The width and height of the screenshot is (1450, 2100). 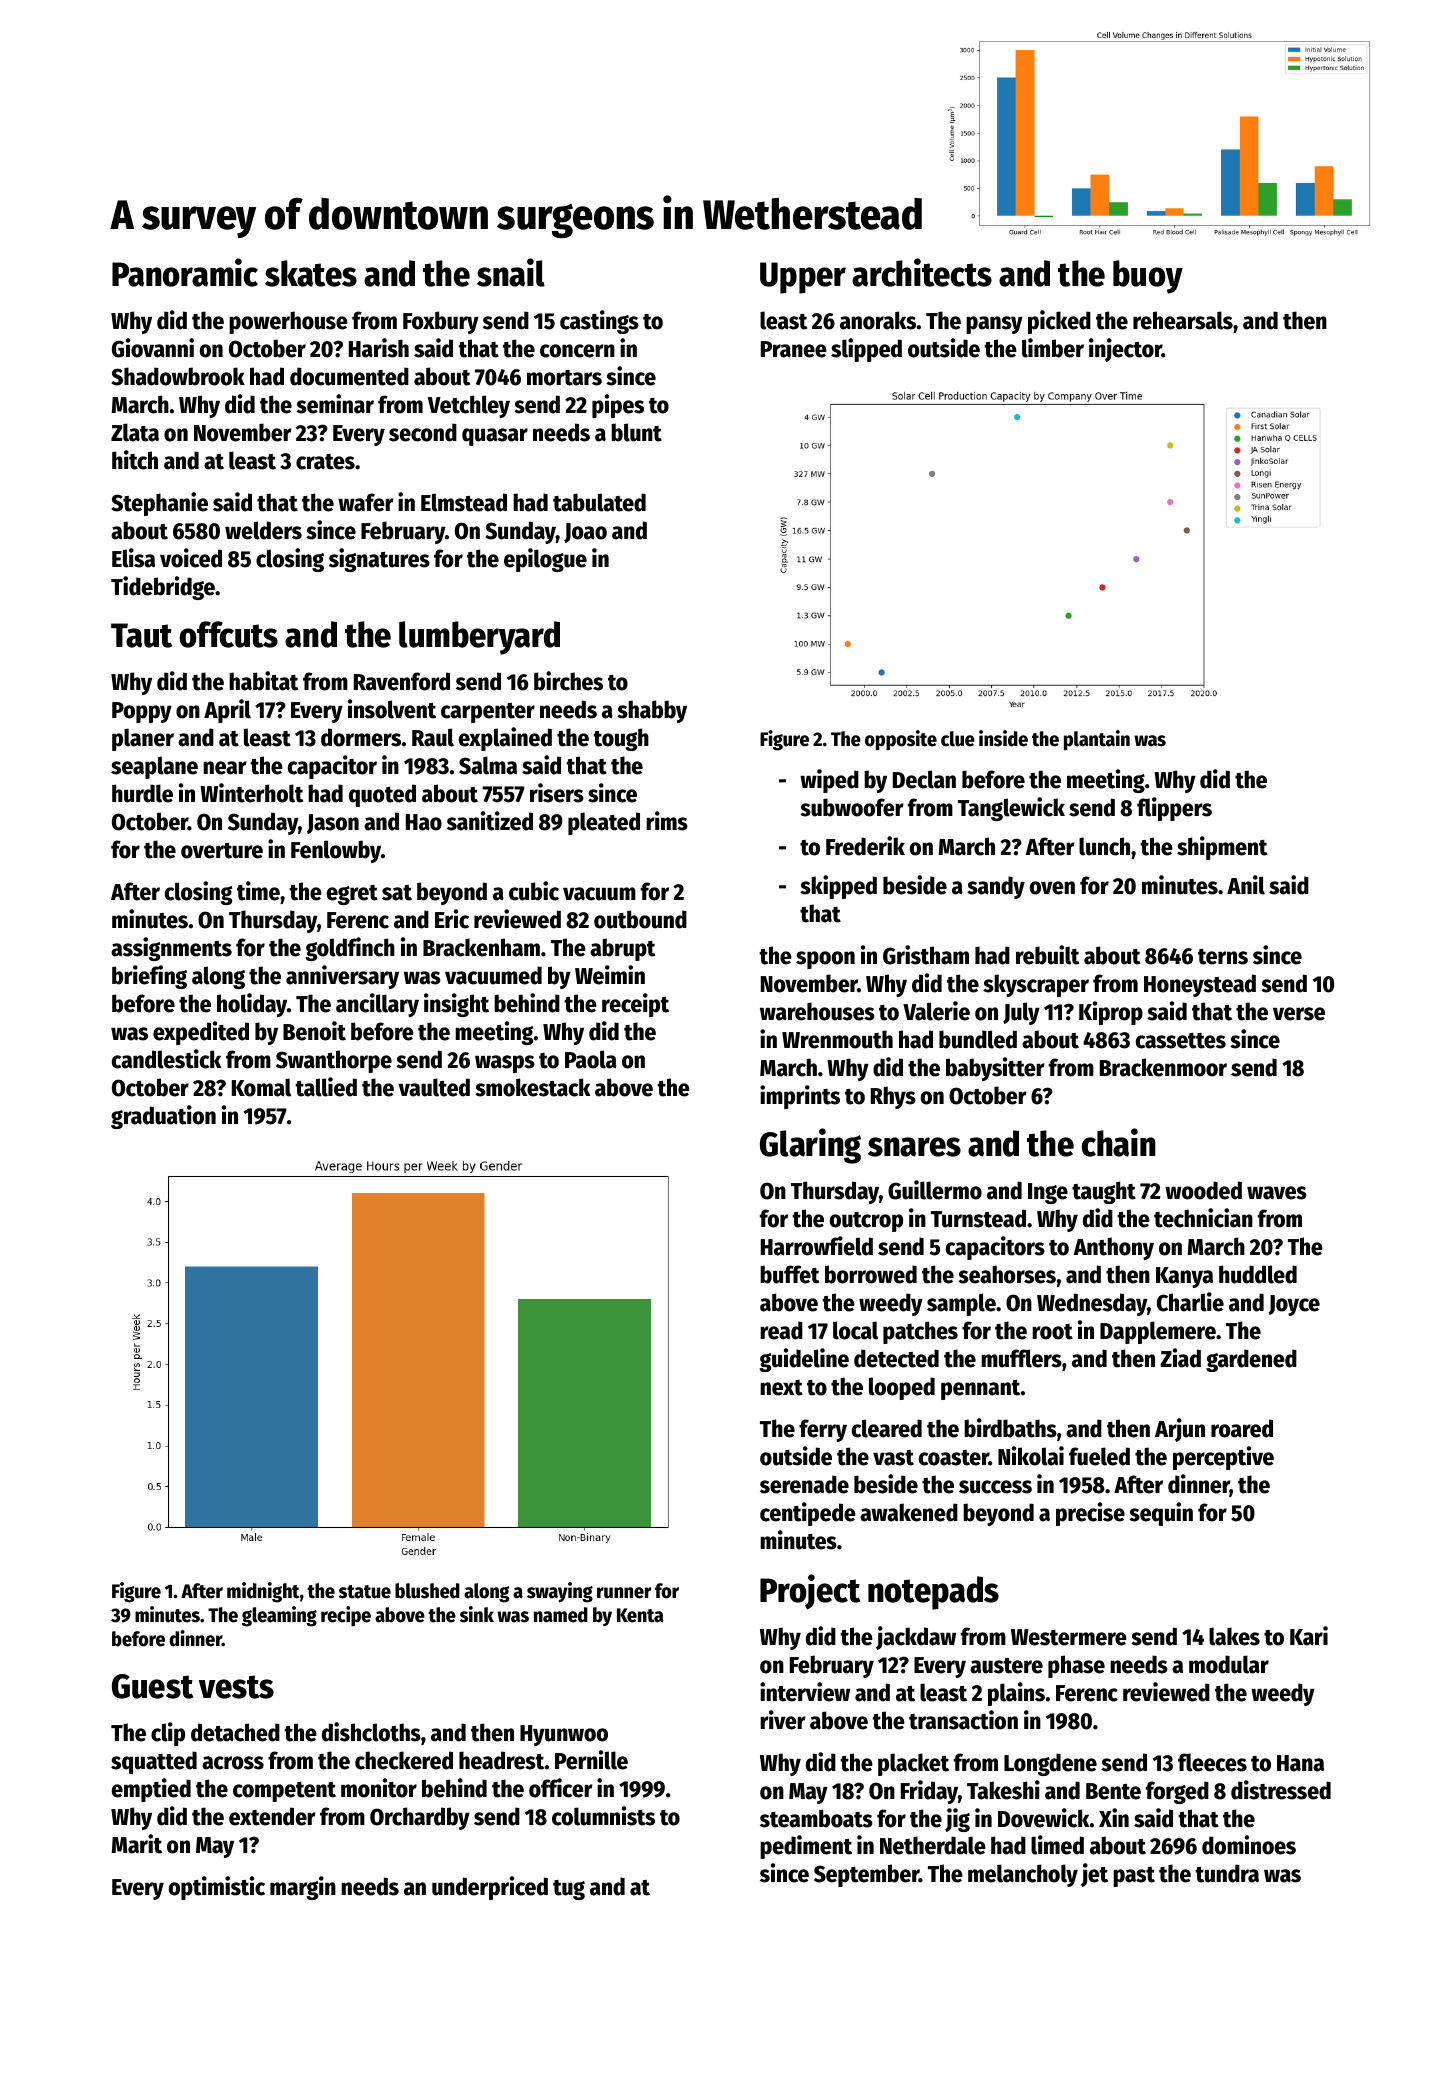 What do you see at coordinates (153, 348) in the screenshot?
I see `Giovanni` at bounding box center [153, 348].
